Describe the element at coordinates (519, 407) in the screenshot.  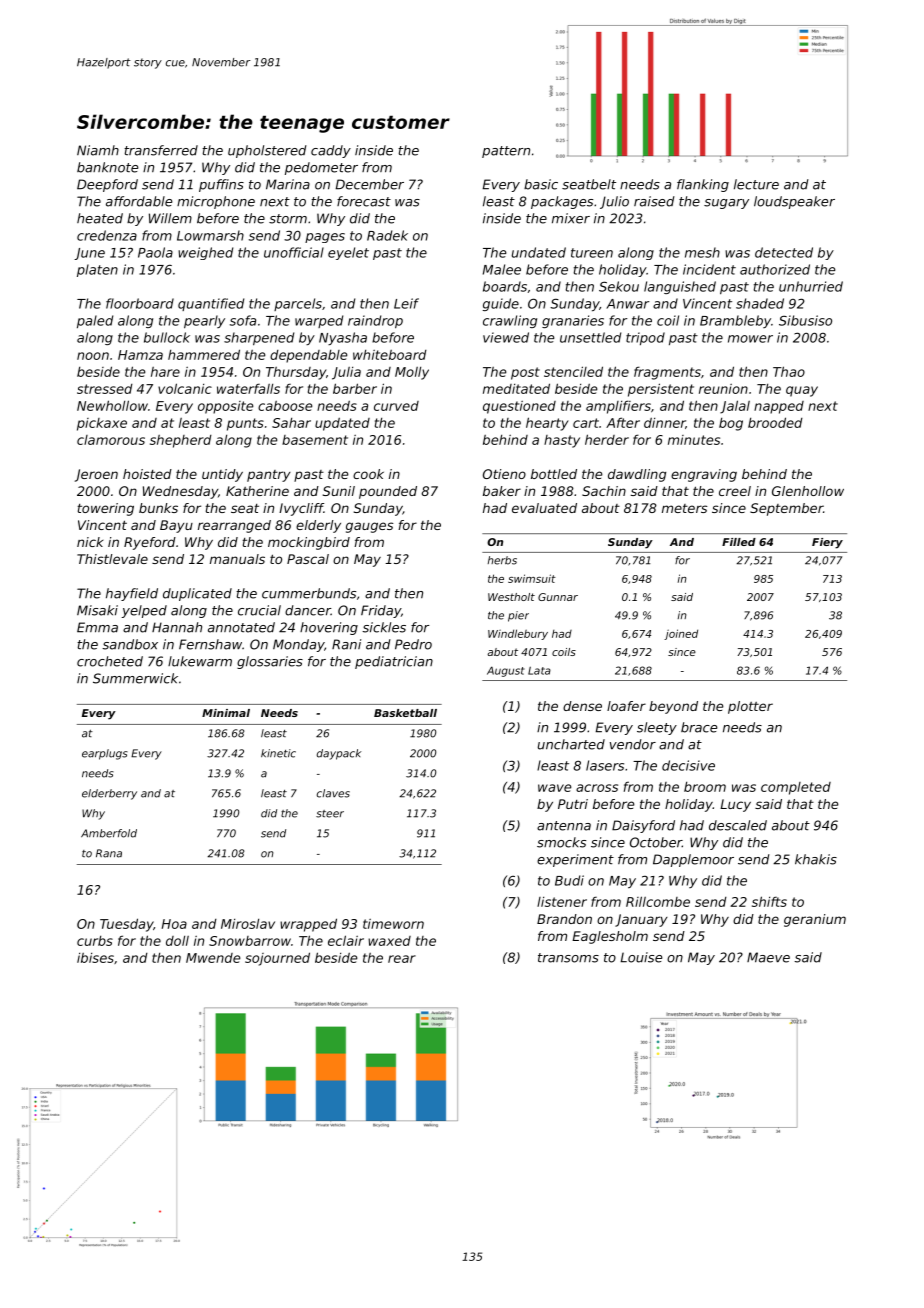
I see `questioned` at that location.
